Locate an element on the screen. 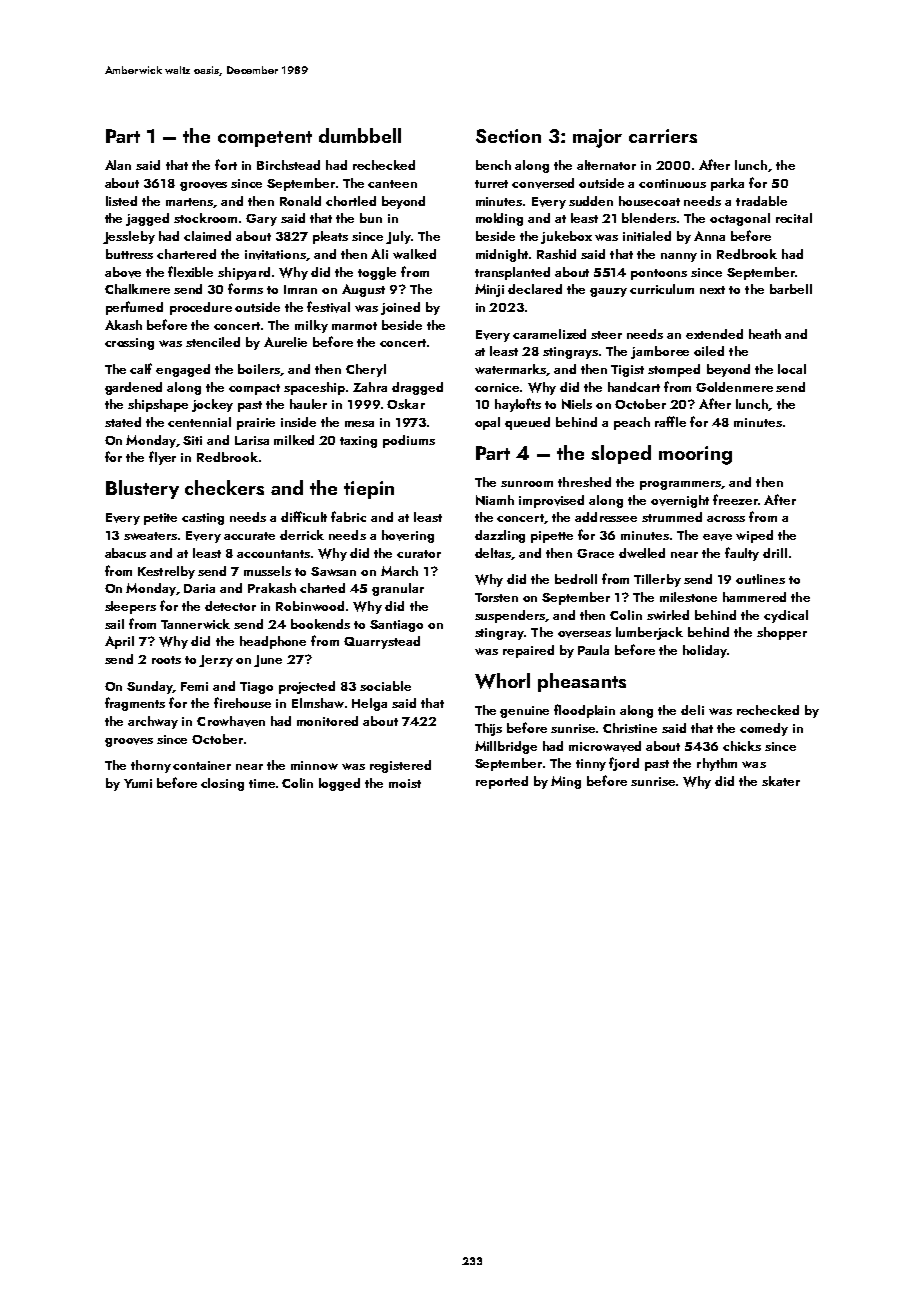 Image resolution: width=924 pixels, height=1308 pixels. Minji is located at coordinates (489, 290).
